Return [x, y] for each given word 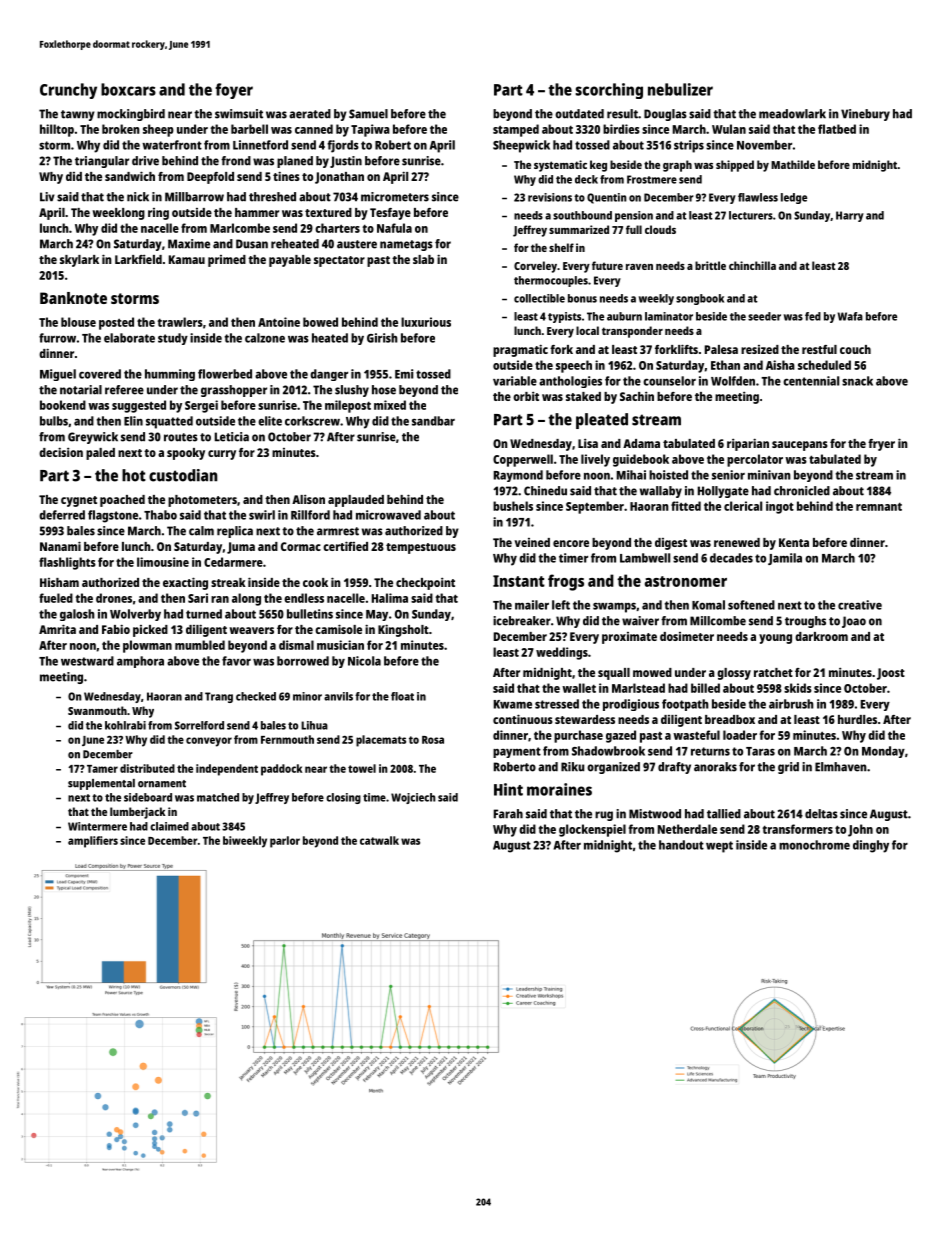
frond [236, 161]
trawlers [180, 322]
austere [357, 244]
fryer [881, 445]
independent [227, 770]
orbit [526, 396]
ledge [794, 198]
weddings [562, 653]
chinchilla [752, 265]
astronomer [686, 581]
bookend [63, 405]
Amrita [57, 629]
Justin [346, 162]
